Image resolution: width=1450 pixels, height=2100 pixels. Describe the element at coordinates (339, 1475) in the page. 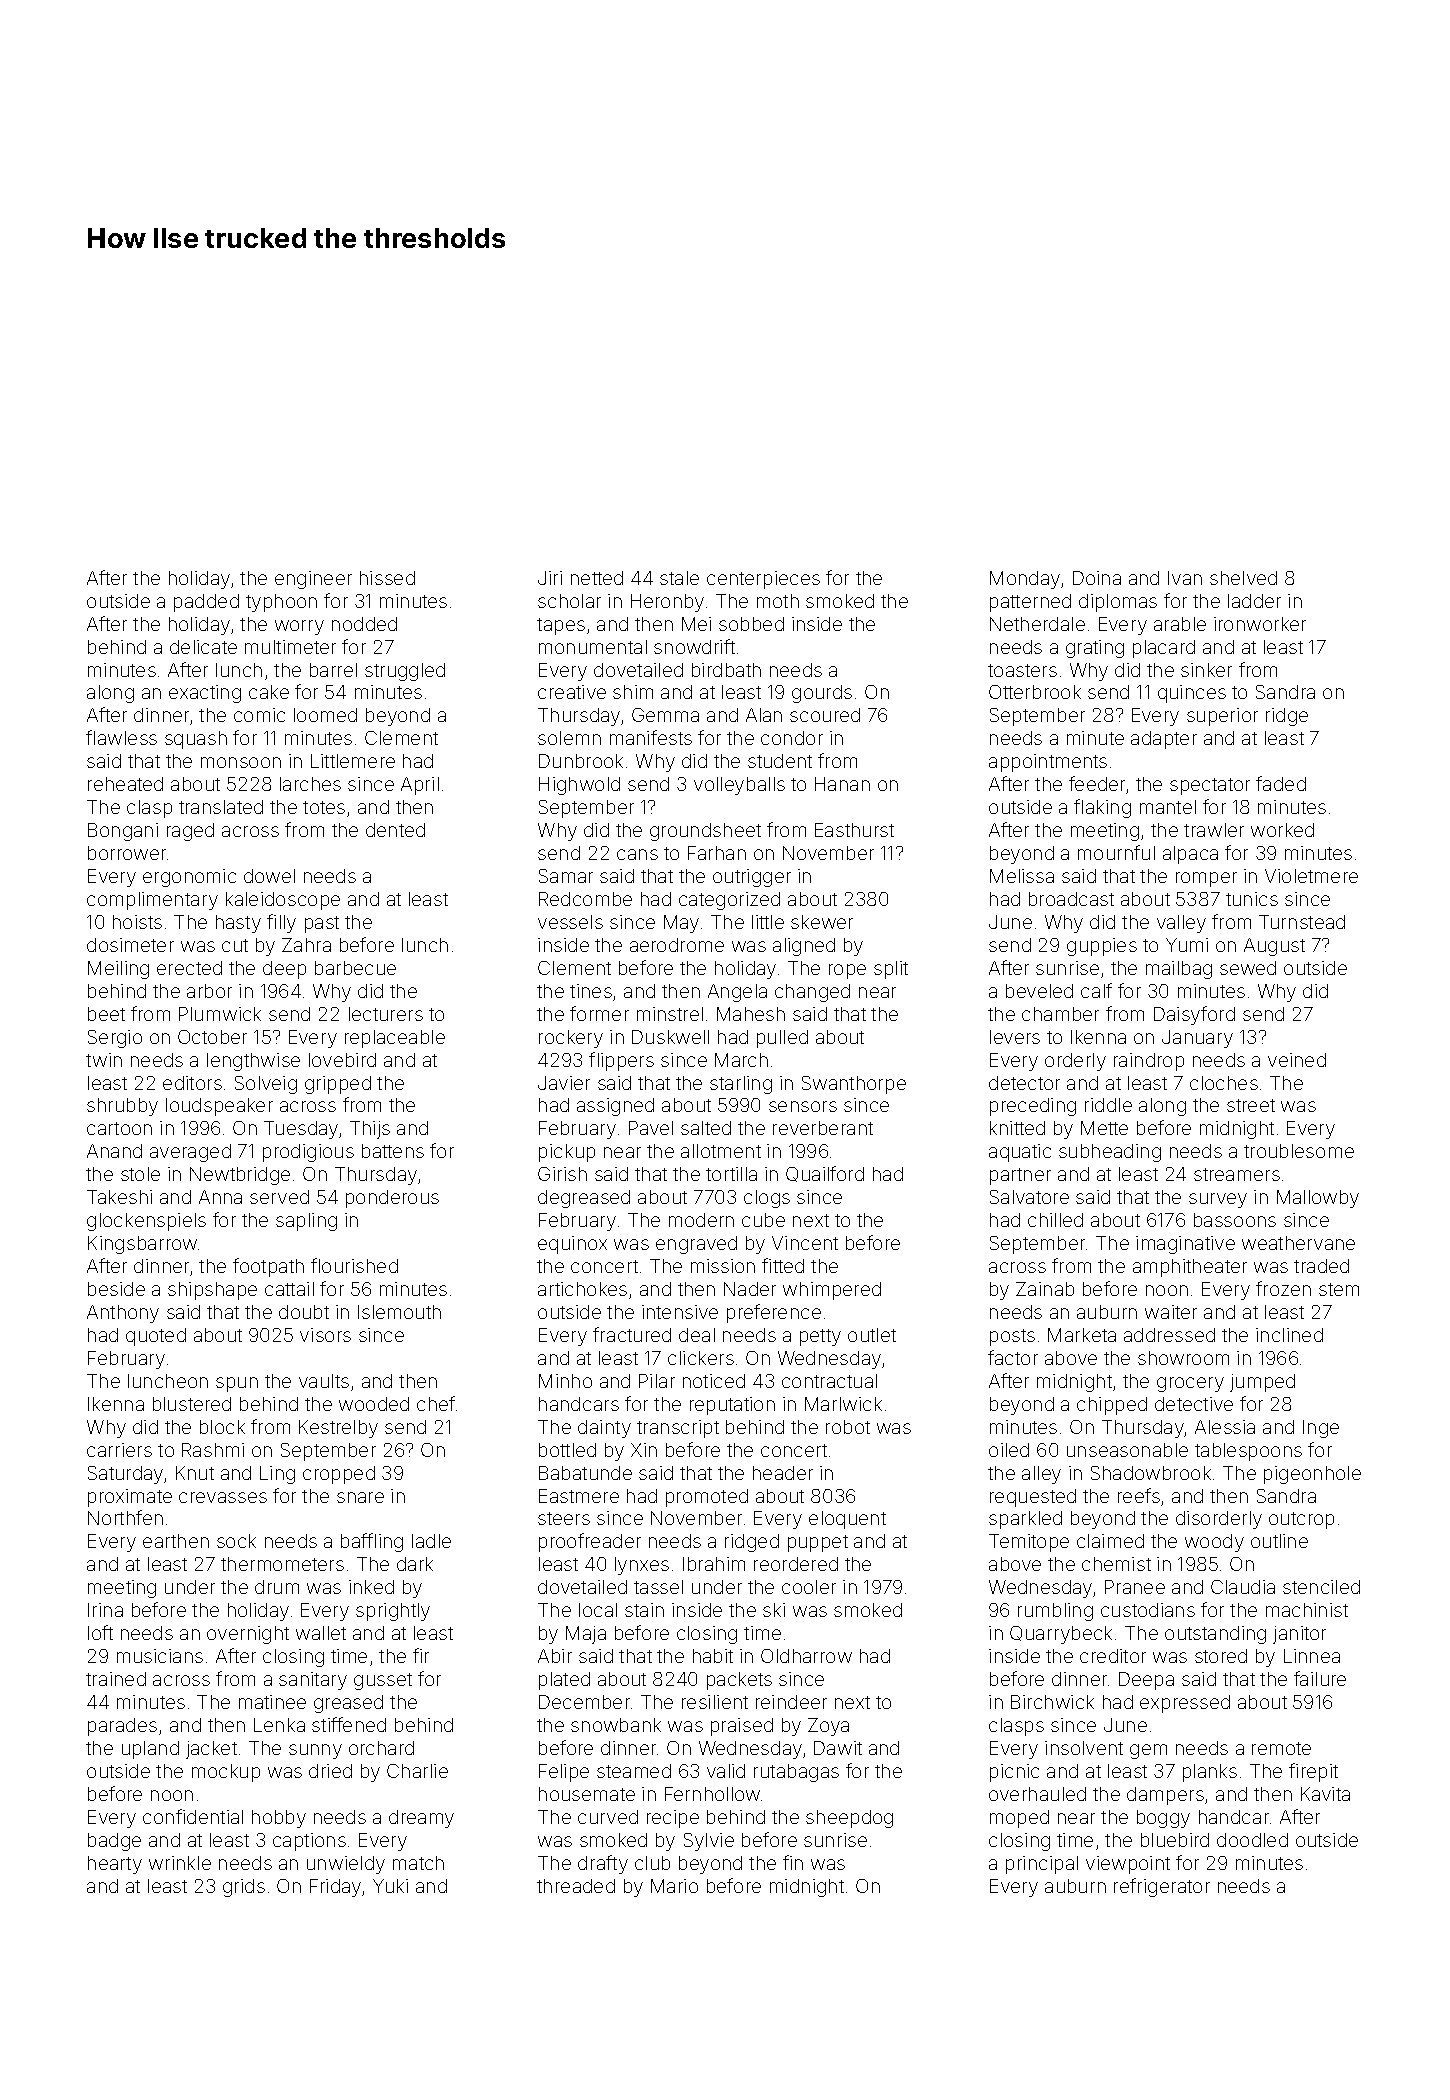

I see `cropped` at that location.
